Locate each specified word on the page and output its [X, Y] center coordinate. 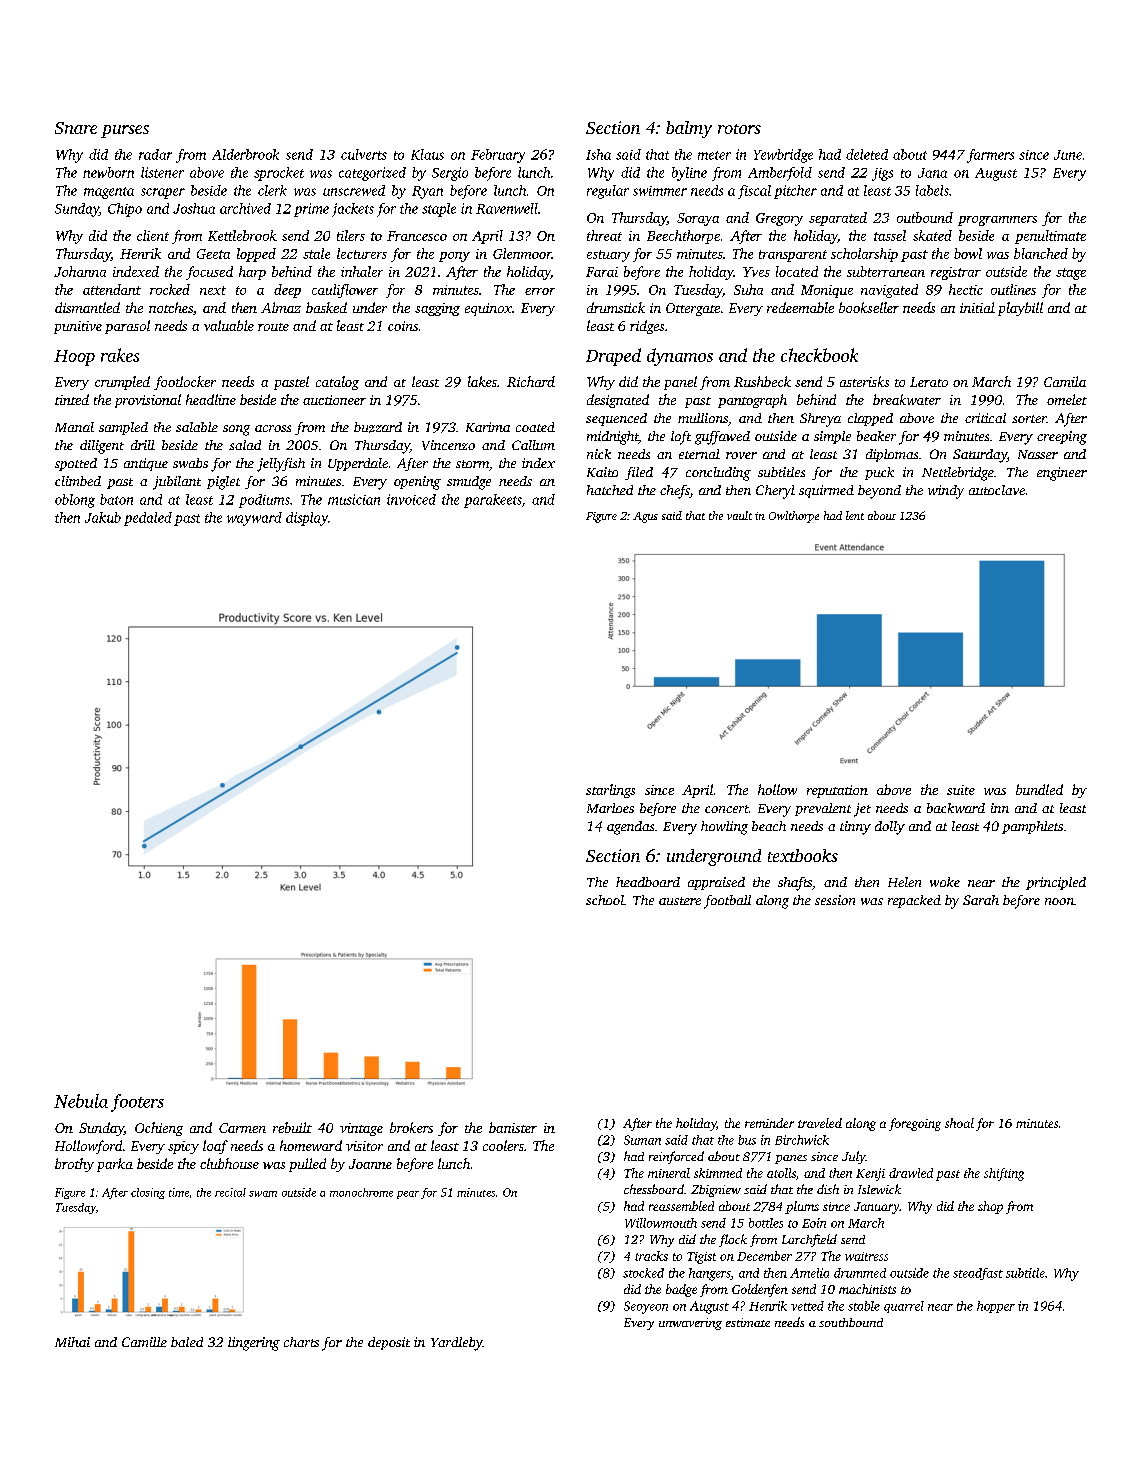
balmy [689, 129]
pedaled [148, 519]
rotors [739, 129]
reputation [837, 791]
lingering [254, 1344]
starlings [610, 791]
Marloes [610, 808]
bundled [1039, 789]
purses [125, 131]
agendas [630, 828]
